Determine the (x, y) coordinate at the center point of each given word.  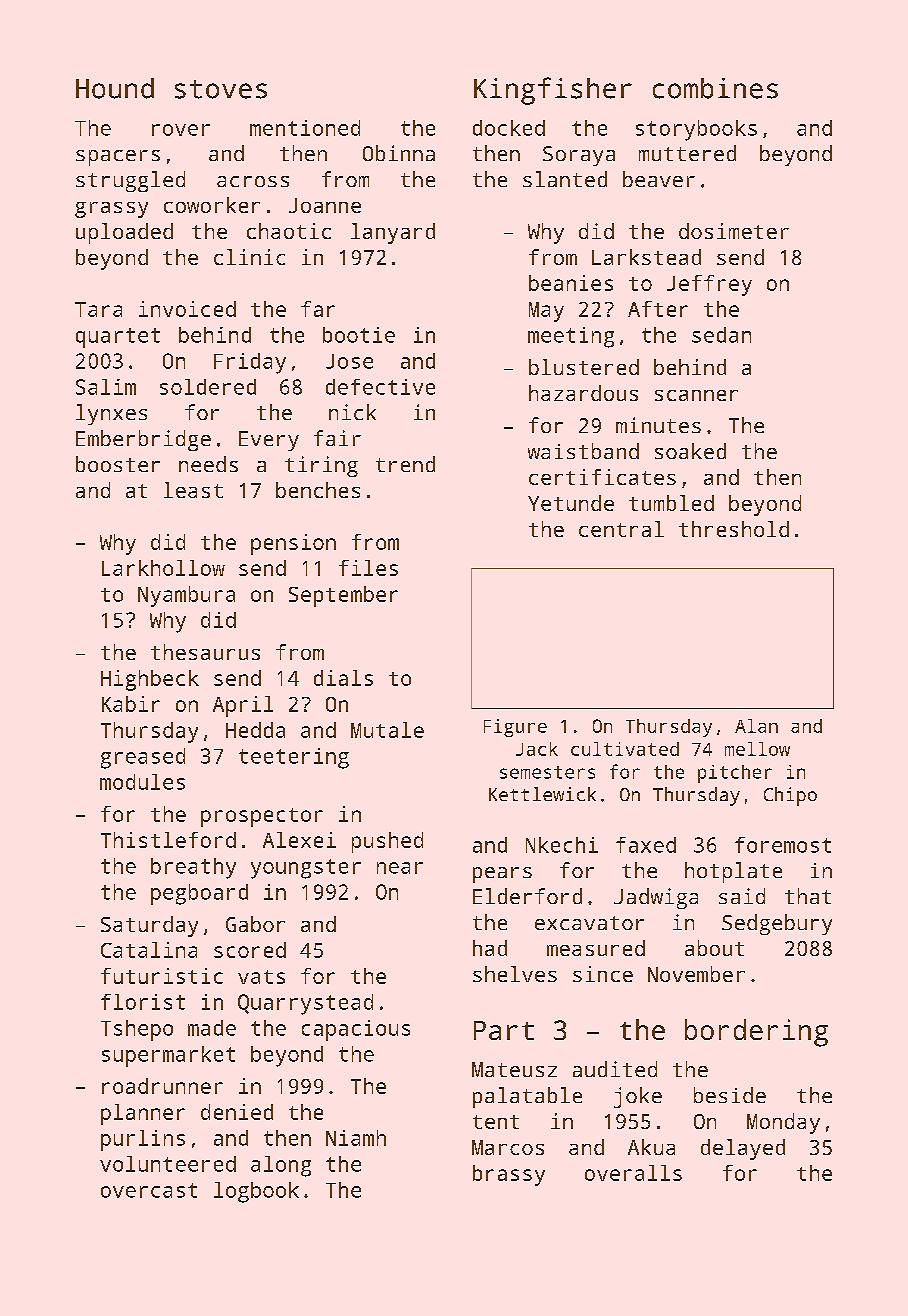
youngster (306, 869)
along (281, 1166)
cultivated (625, 749)
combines (715, 88)
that (808, 896)
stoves (221, 89)
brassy (509, 1175)
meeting (571, 337)
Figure (515, 728)
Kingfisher (553, 91)
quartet (118, 338)
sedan (721, 335)
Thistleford (168, 840)
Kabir (131, 704)
